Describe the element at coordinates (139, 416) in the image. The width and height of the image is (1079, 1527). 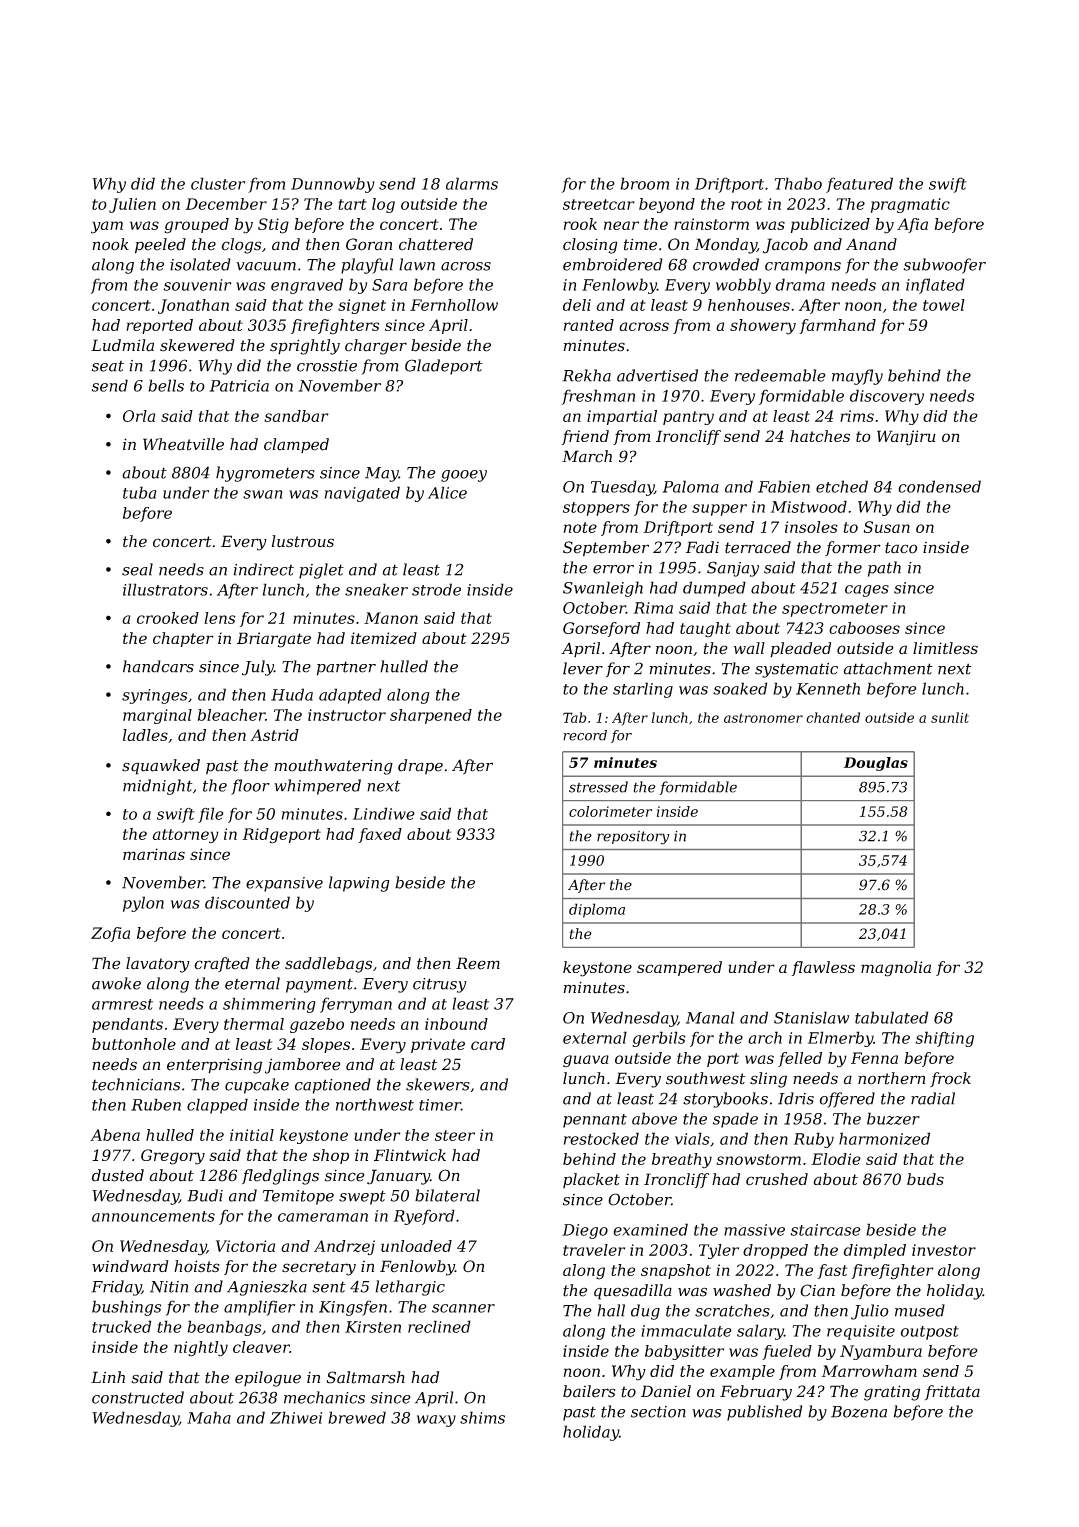
I see `Orla` at that location.
